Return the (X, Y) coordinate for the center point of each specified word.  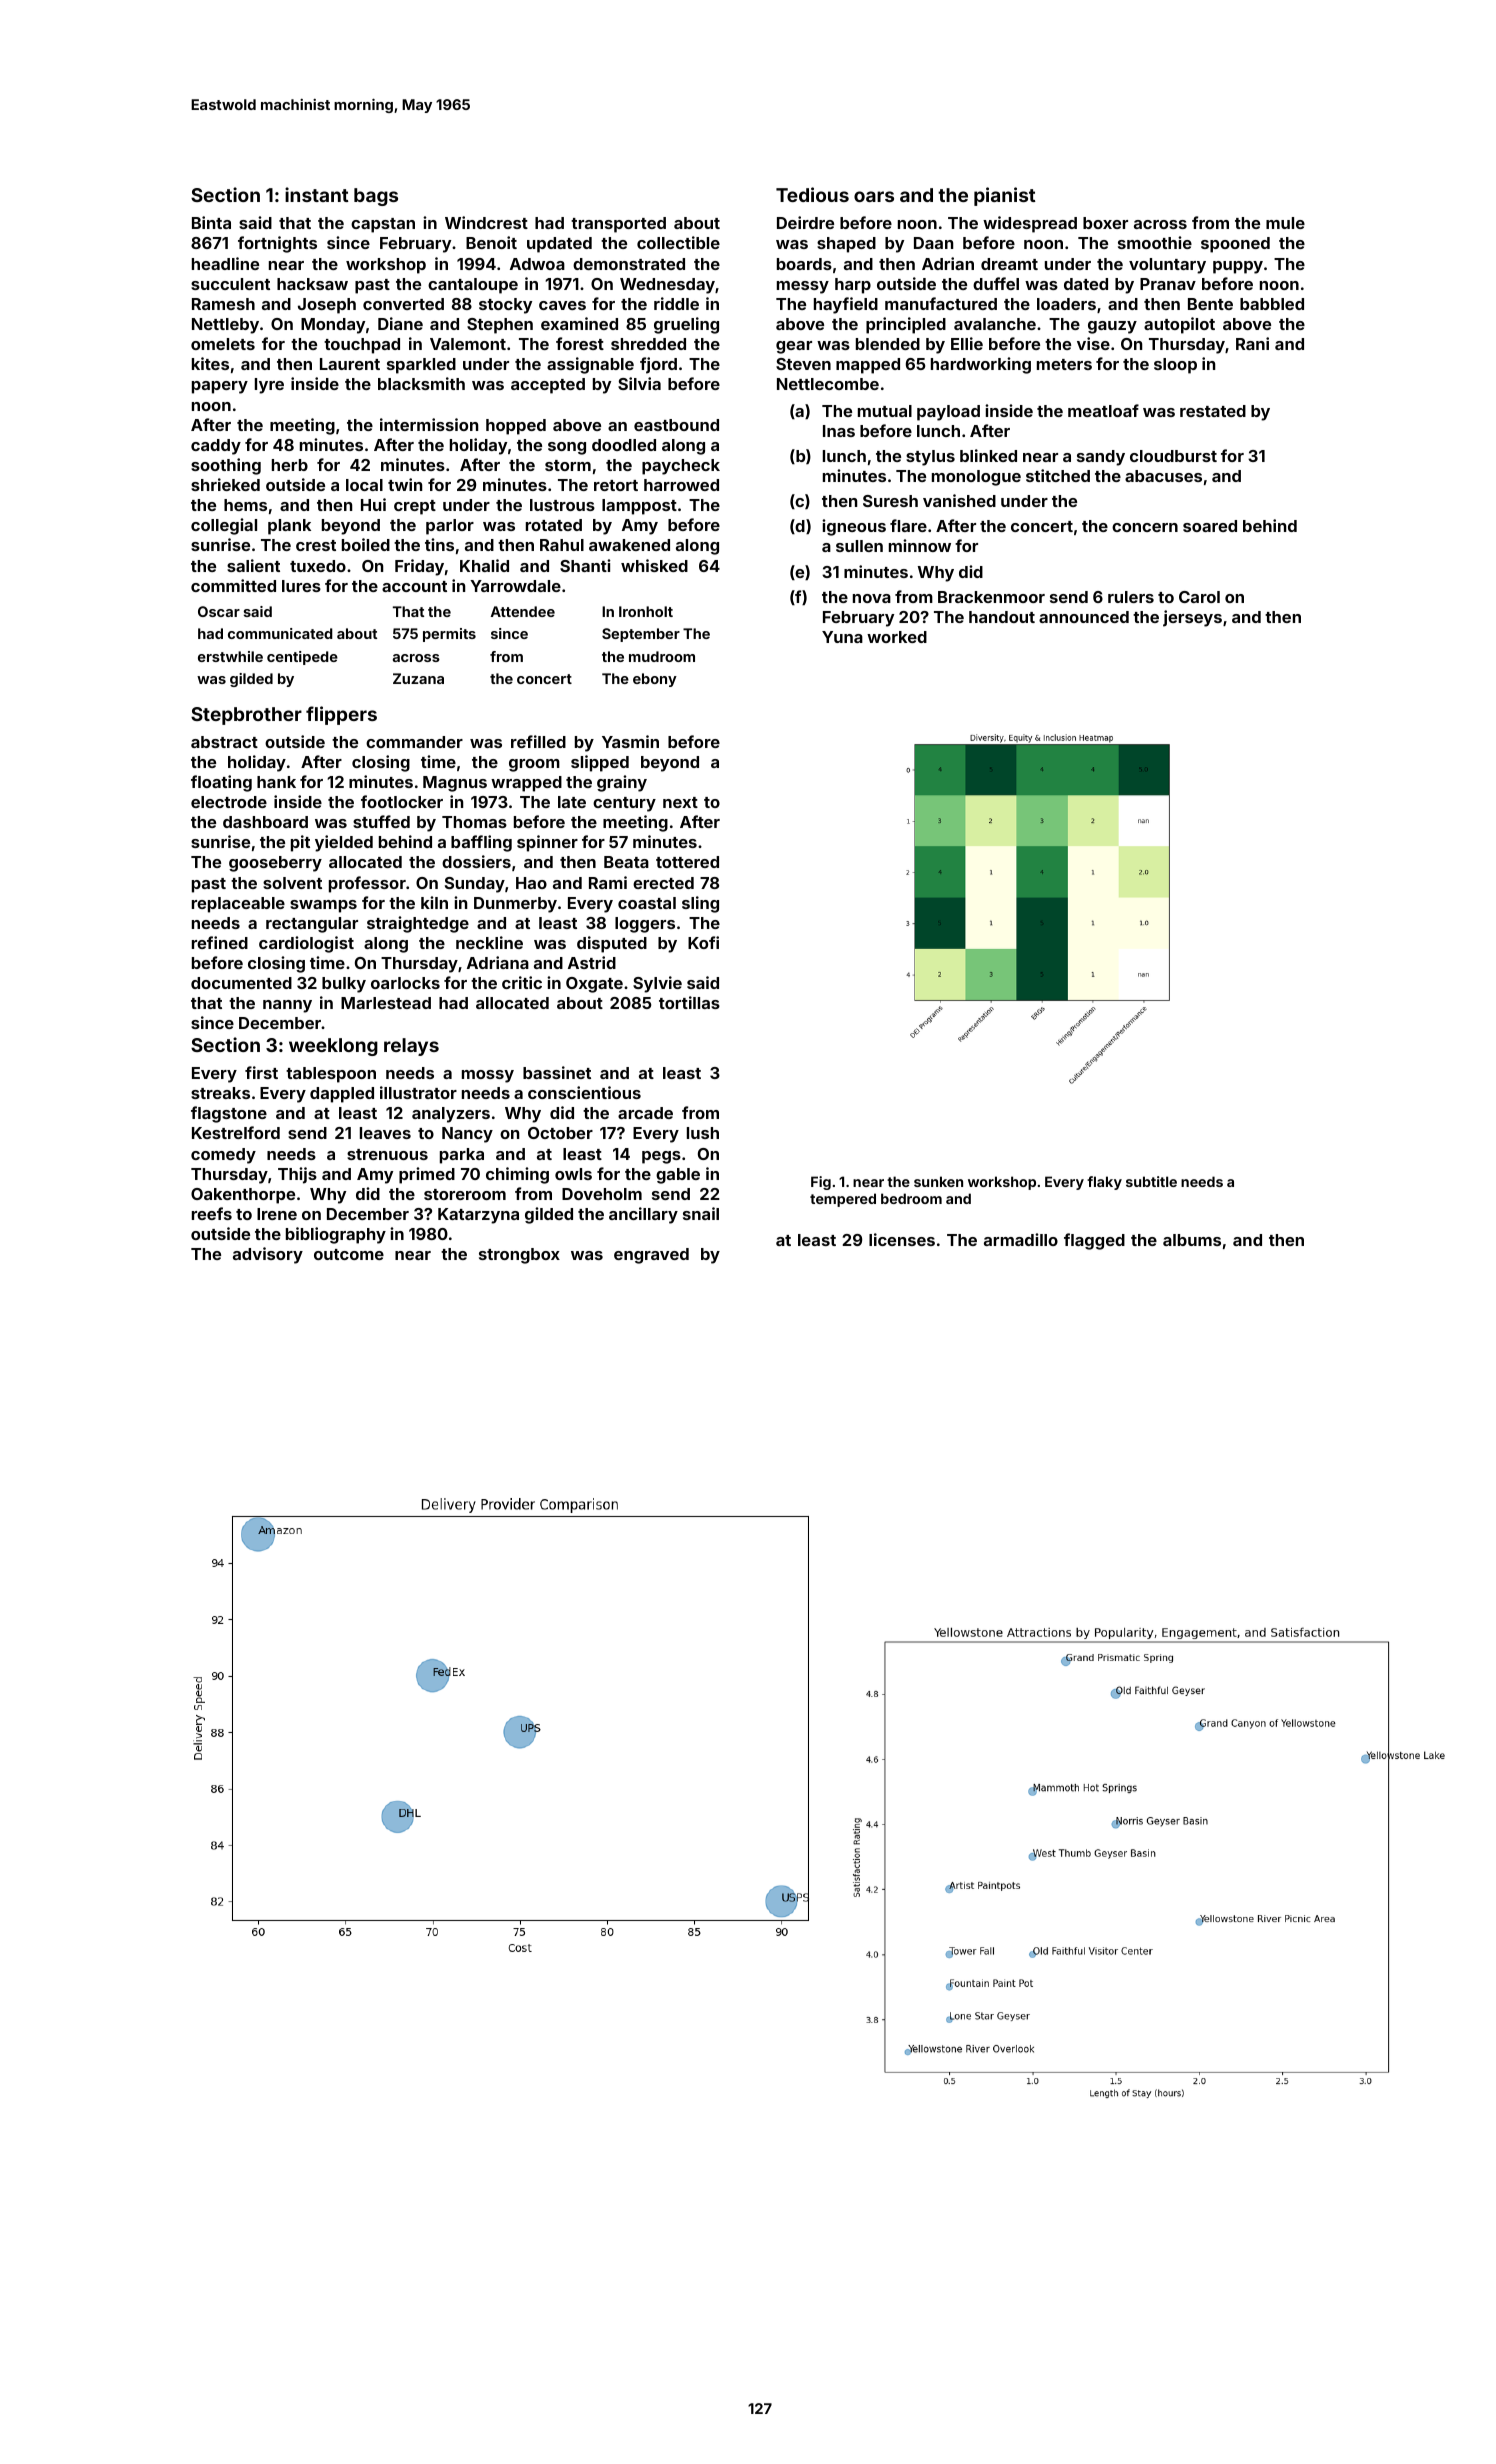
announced (1084, 617)
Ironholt (646, 611)
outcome (349, 1254)
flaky (1104, 1183)
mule (1285, 223)
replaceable (238, 905)
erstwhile (230, 656)
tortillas (689, 1002)
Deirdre (805, 222)
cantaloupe (473, 286)
